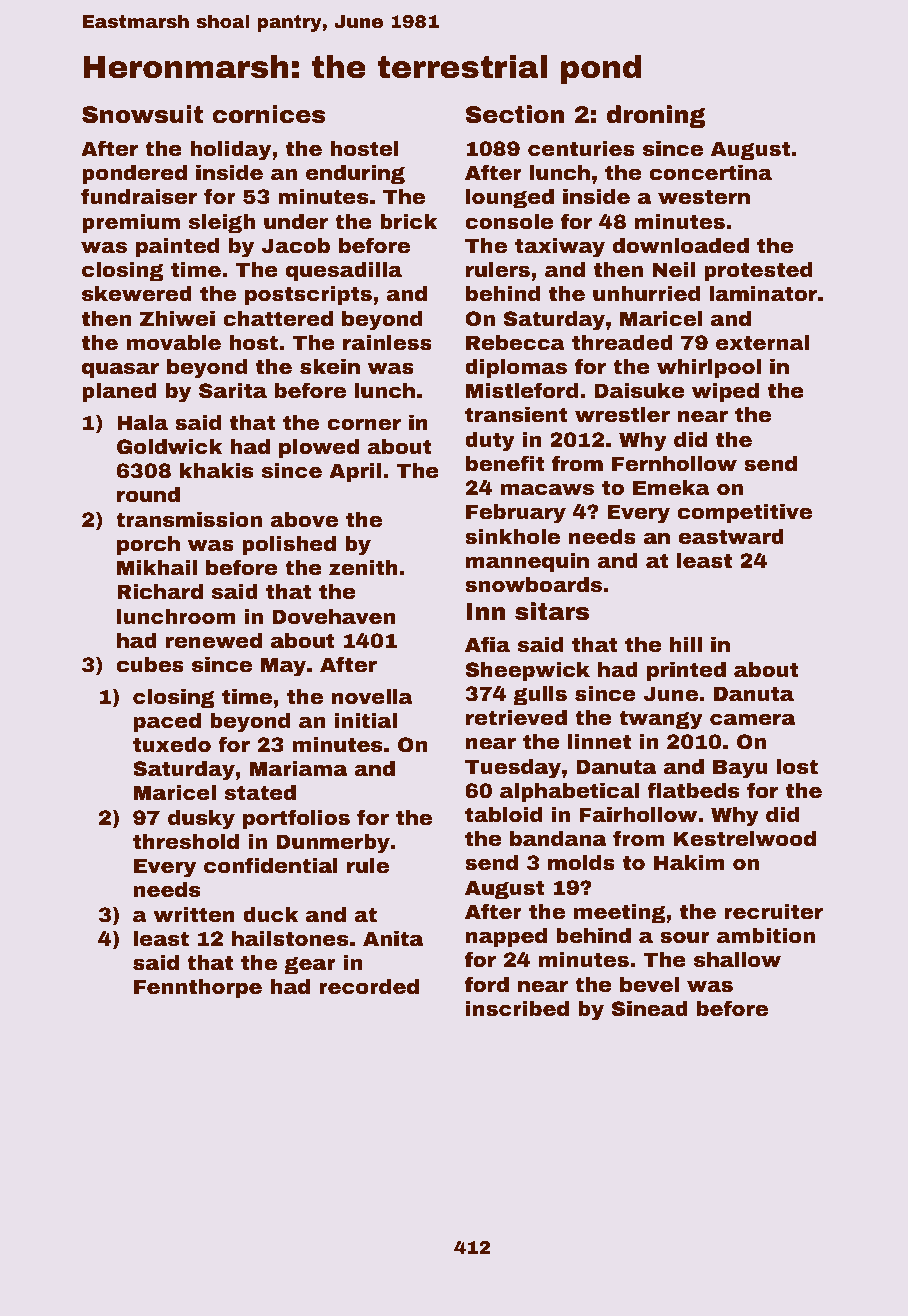 This screenshot has height=1316, width=908. What do you see at coordinates (198, 988) in the screenshot?
I see `Fennthorpe` at bounding box center [198, 988].
